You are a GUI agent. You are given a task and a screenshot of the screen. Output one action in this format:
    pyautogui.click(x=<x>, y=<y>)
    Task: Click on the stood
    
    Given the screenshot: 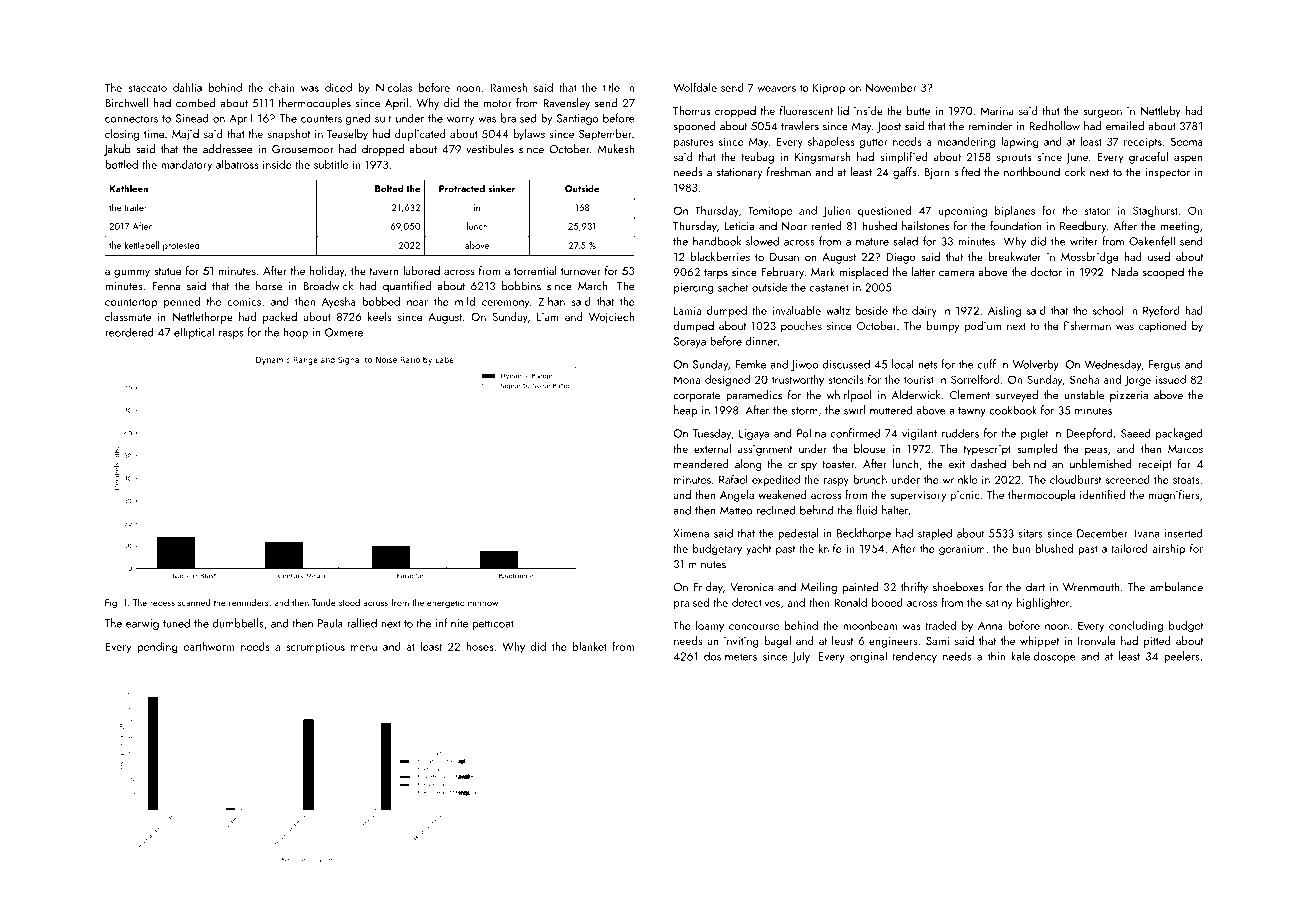 What is the action you would take?
    pyautogui.click(x=349, y=602)
